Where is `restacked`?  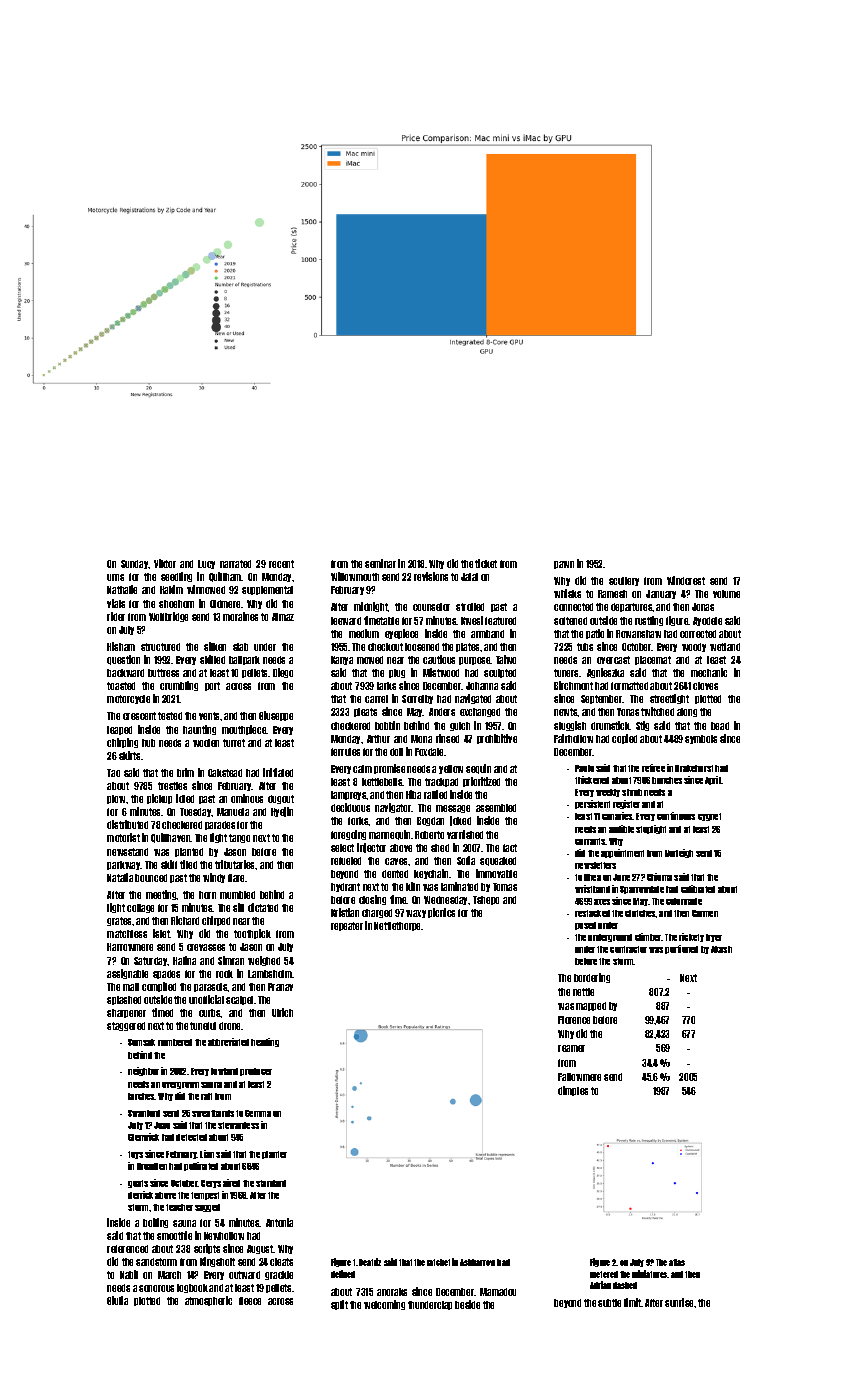 restacked is located at coordinates (592, 913).
